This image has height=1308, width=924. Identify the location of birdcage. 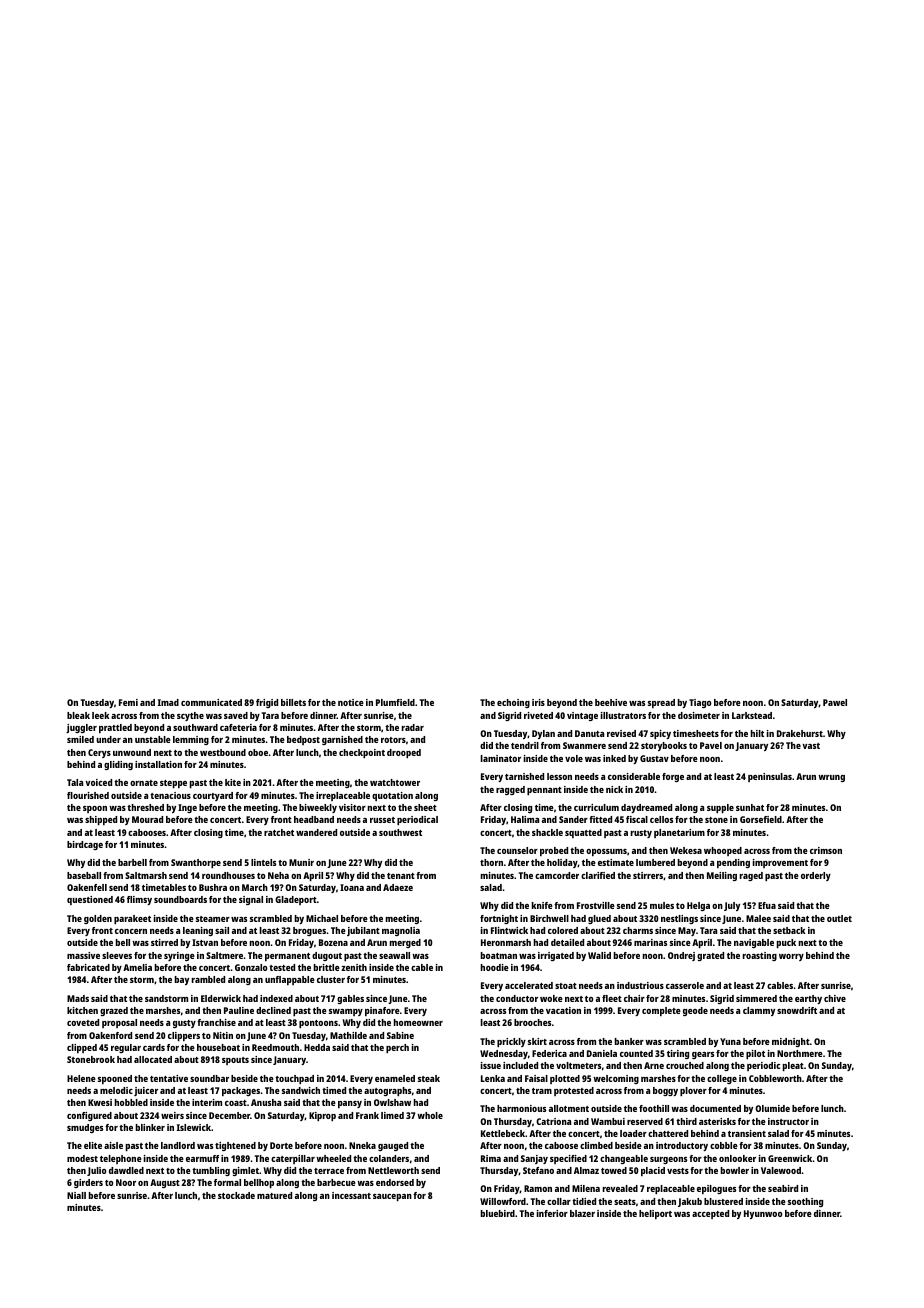
(85, 845).
